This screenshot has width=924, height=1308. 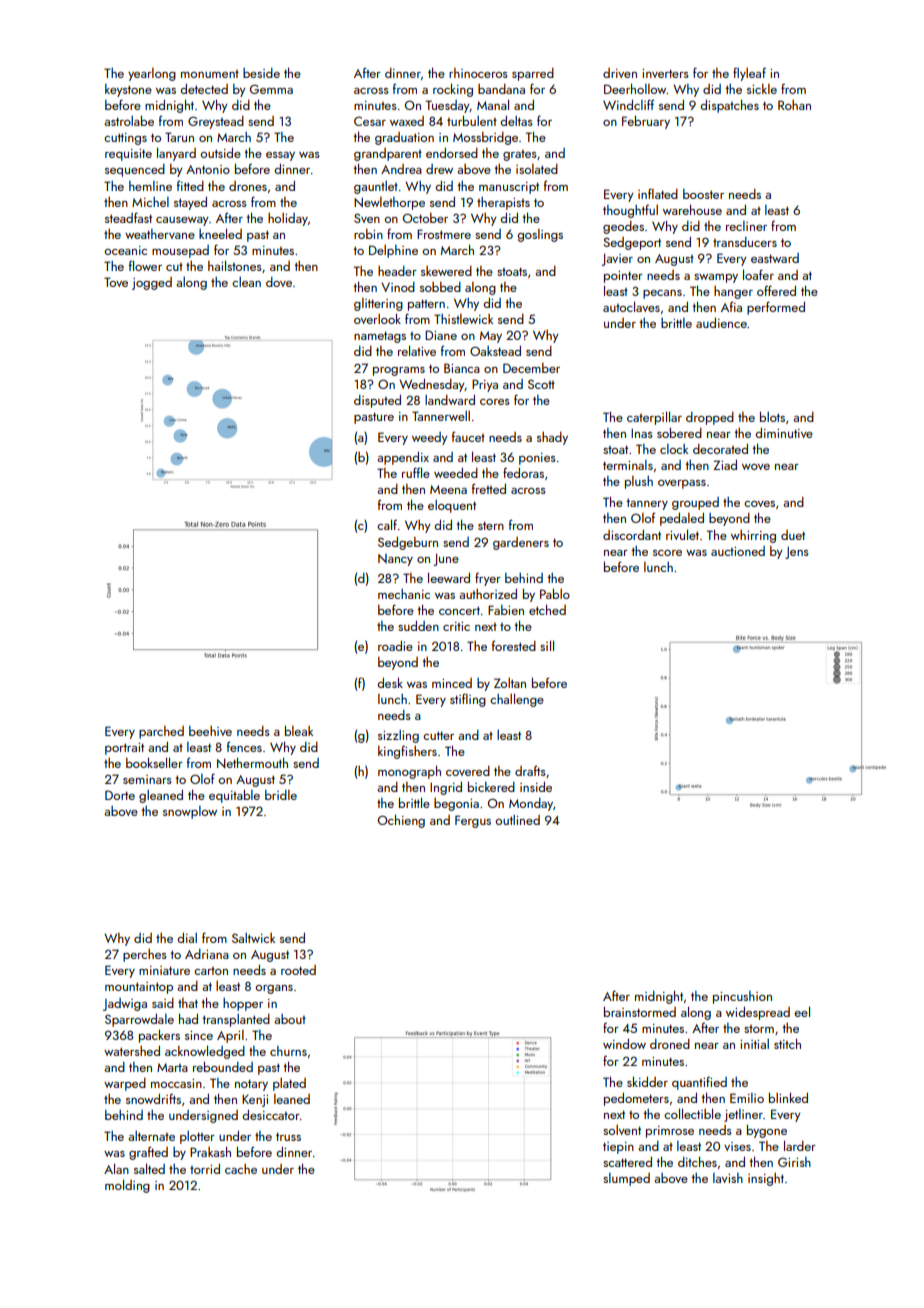 What do you see at coordinates (533, 74) in the screenshot?
I see `sparred` at bounding box center [533, 74].
